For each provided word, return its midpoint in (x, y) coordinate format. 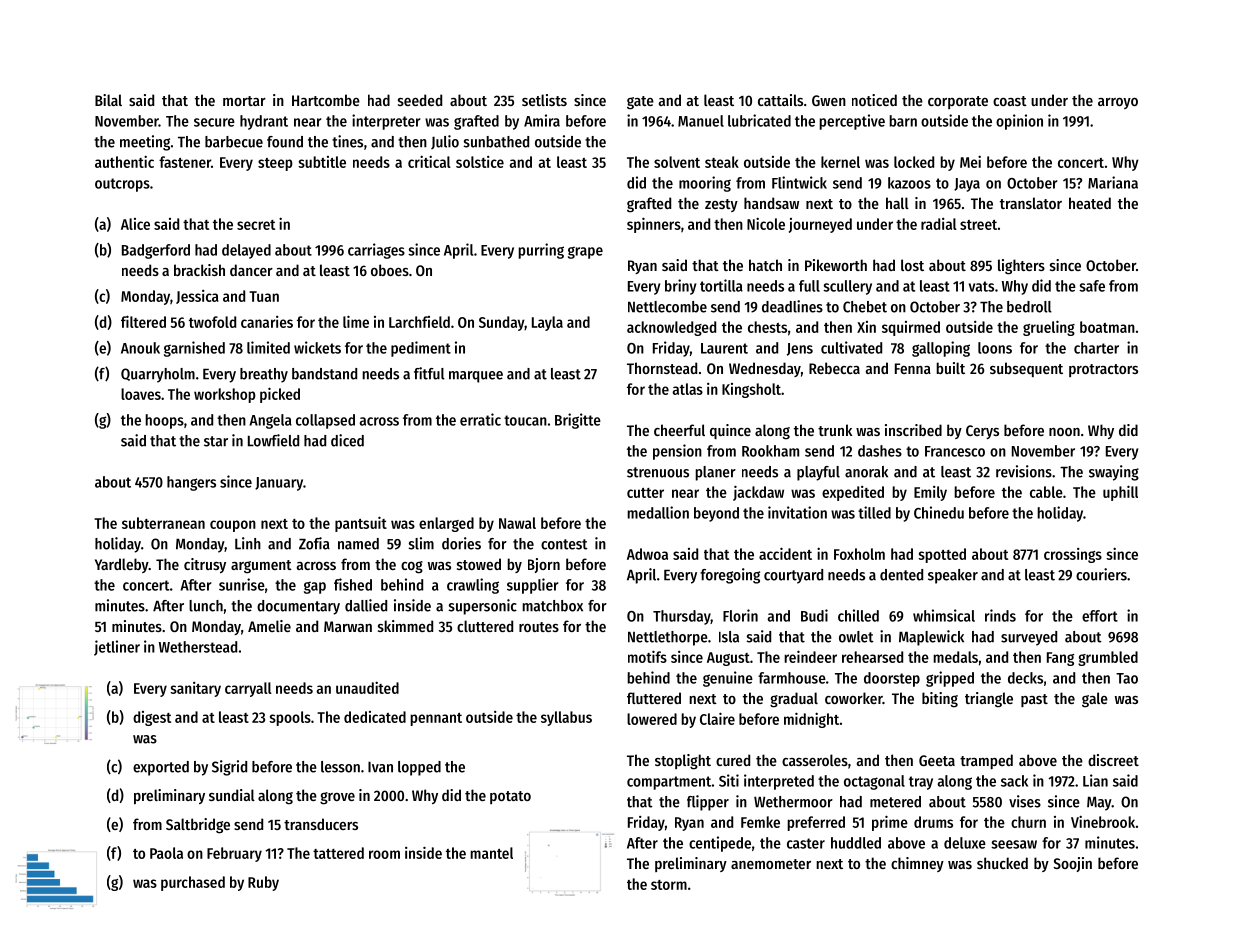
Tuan (264, 296)
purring (541, 251)
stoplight (683, 762)
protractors (1103, 370)
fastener (185, 162)
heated (1090, 203)
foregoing (730, 576)
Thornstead (662, 368)
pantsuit (361, 524)
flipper (708, 803)
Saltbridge (198, 826)
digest (152, 718)
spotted (942, 555)
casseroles (815, 760)
